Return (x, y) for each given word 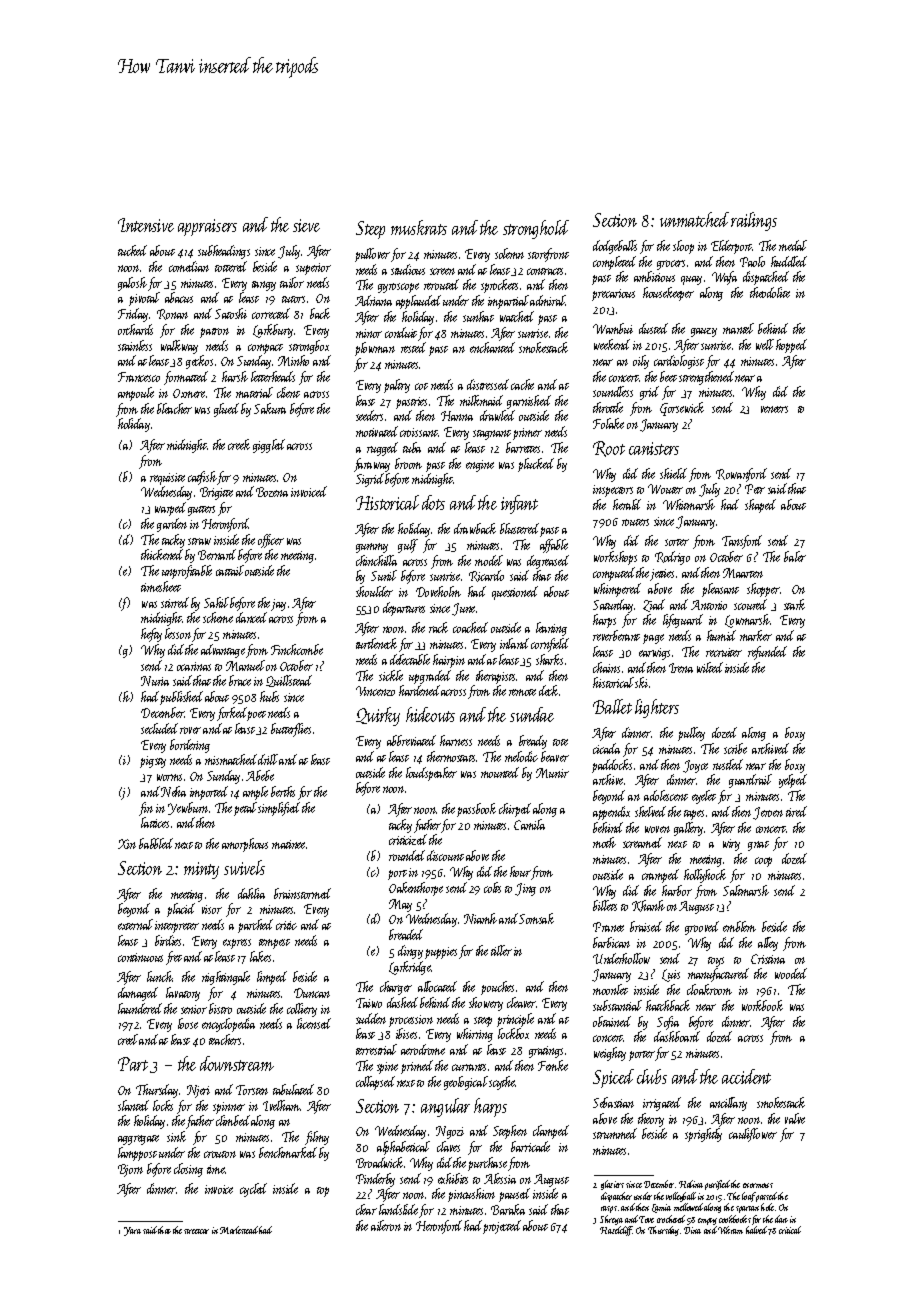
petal (245, 809)
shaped (760, 506)
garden (172, 525)
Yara (132, 1231)
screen (442, 271)
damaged (138, 994)
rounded (407, 855)
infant (519, 504)
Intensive (146, 225)
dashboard (677, 1036)
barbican (611, 942)
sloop (683, 247)
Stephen (510, 1132)
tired (796, 811)
